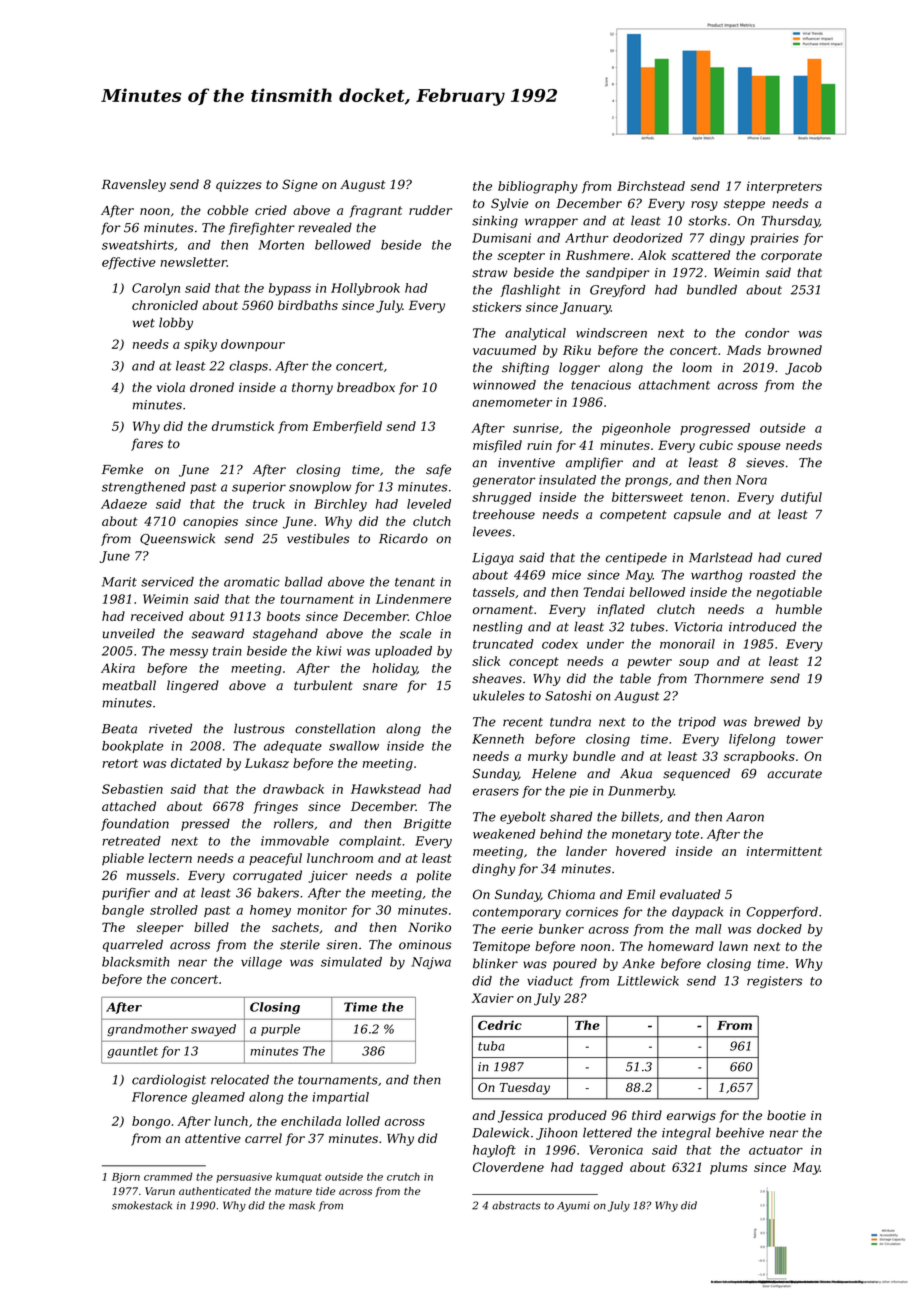 The image size is (924, 1308). I want to click on Satoshi, so click(568, 696).
